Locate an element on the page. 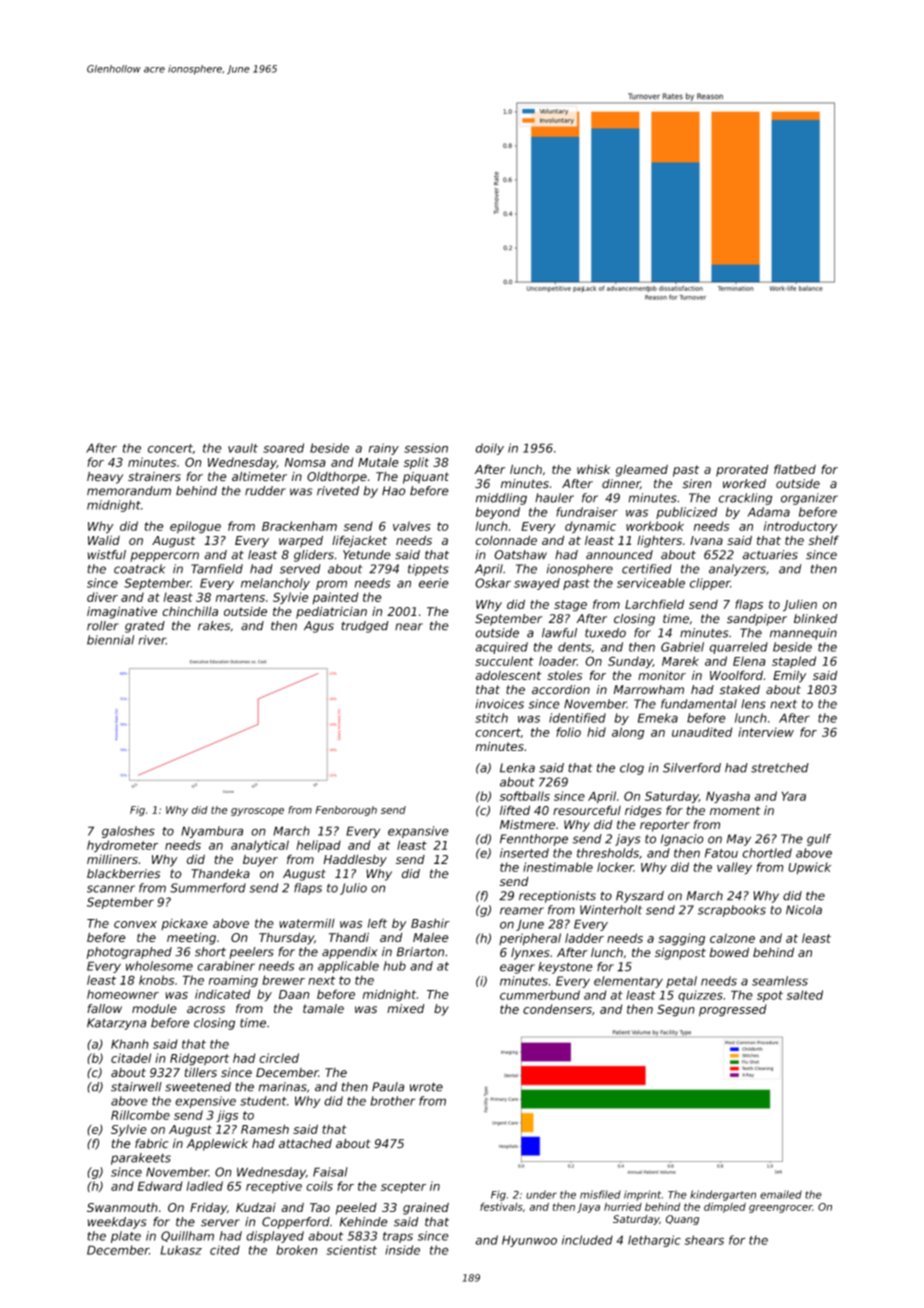  watermill is located at coordinates (307, 923).
